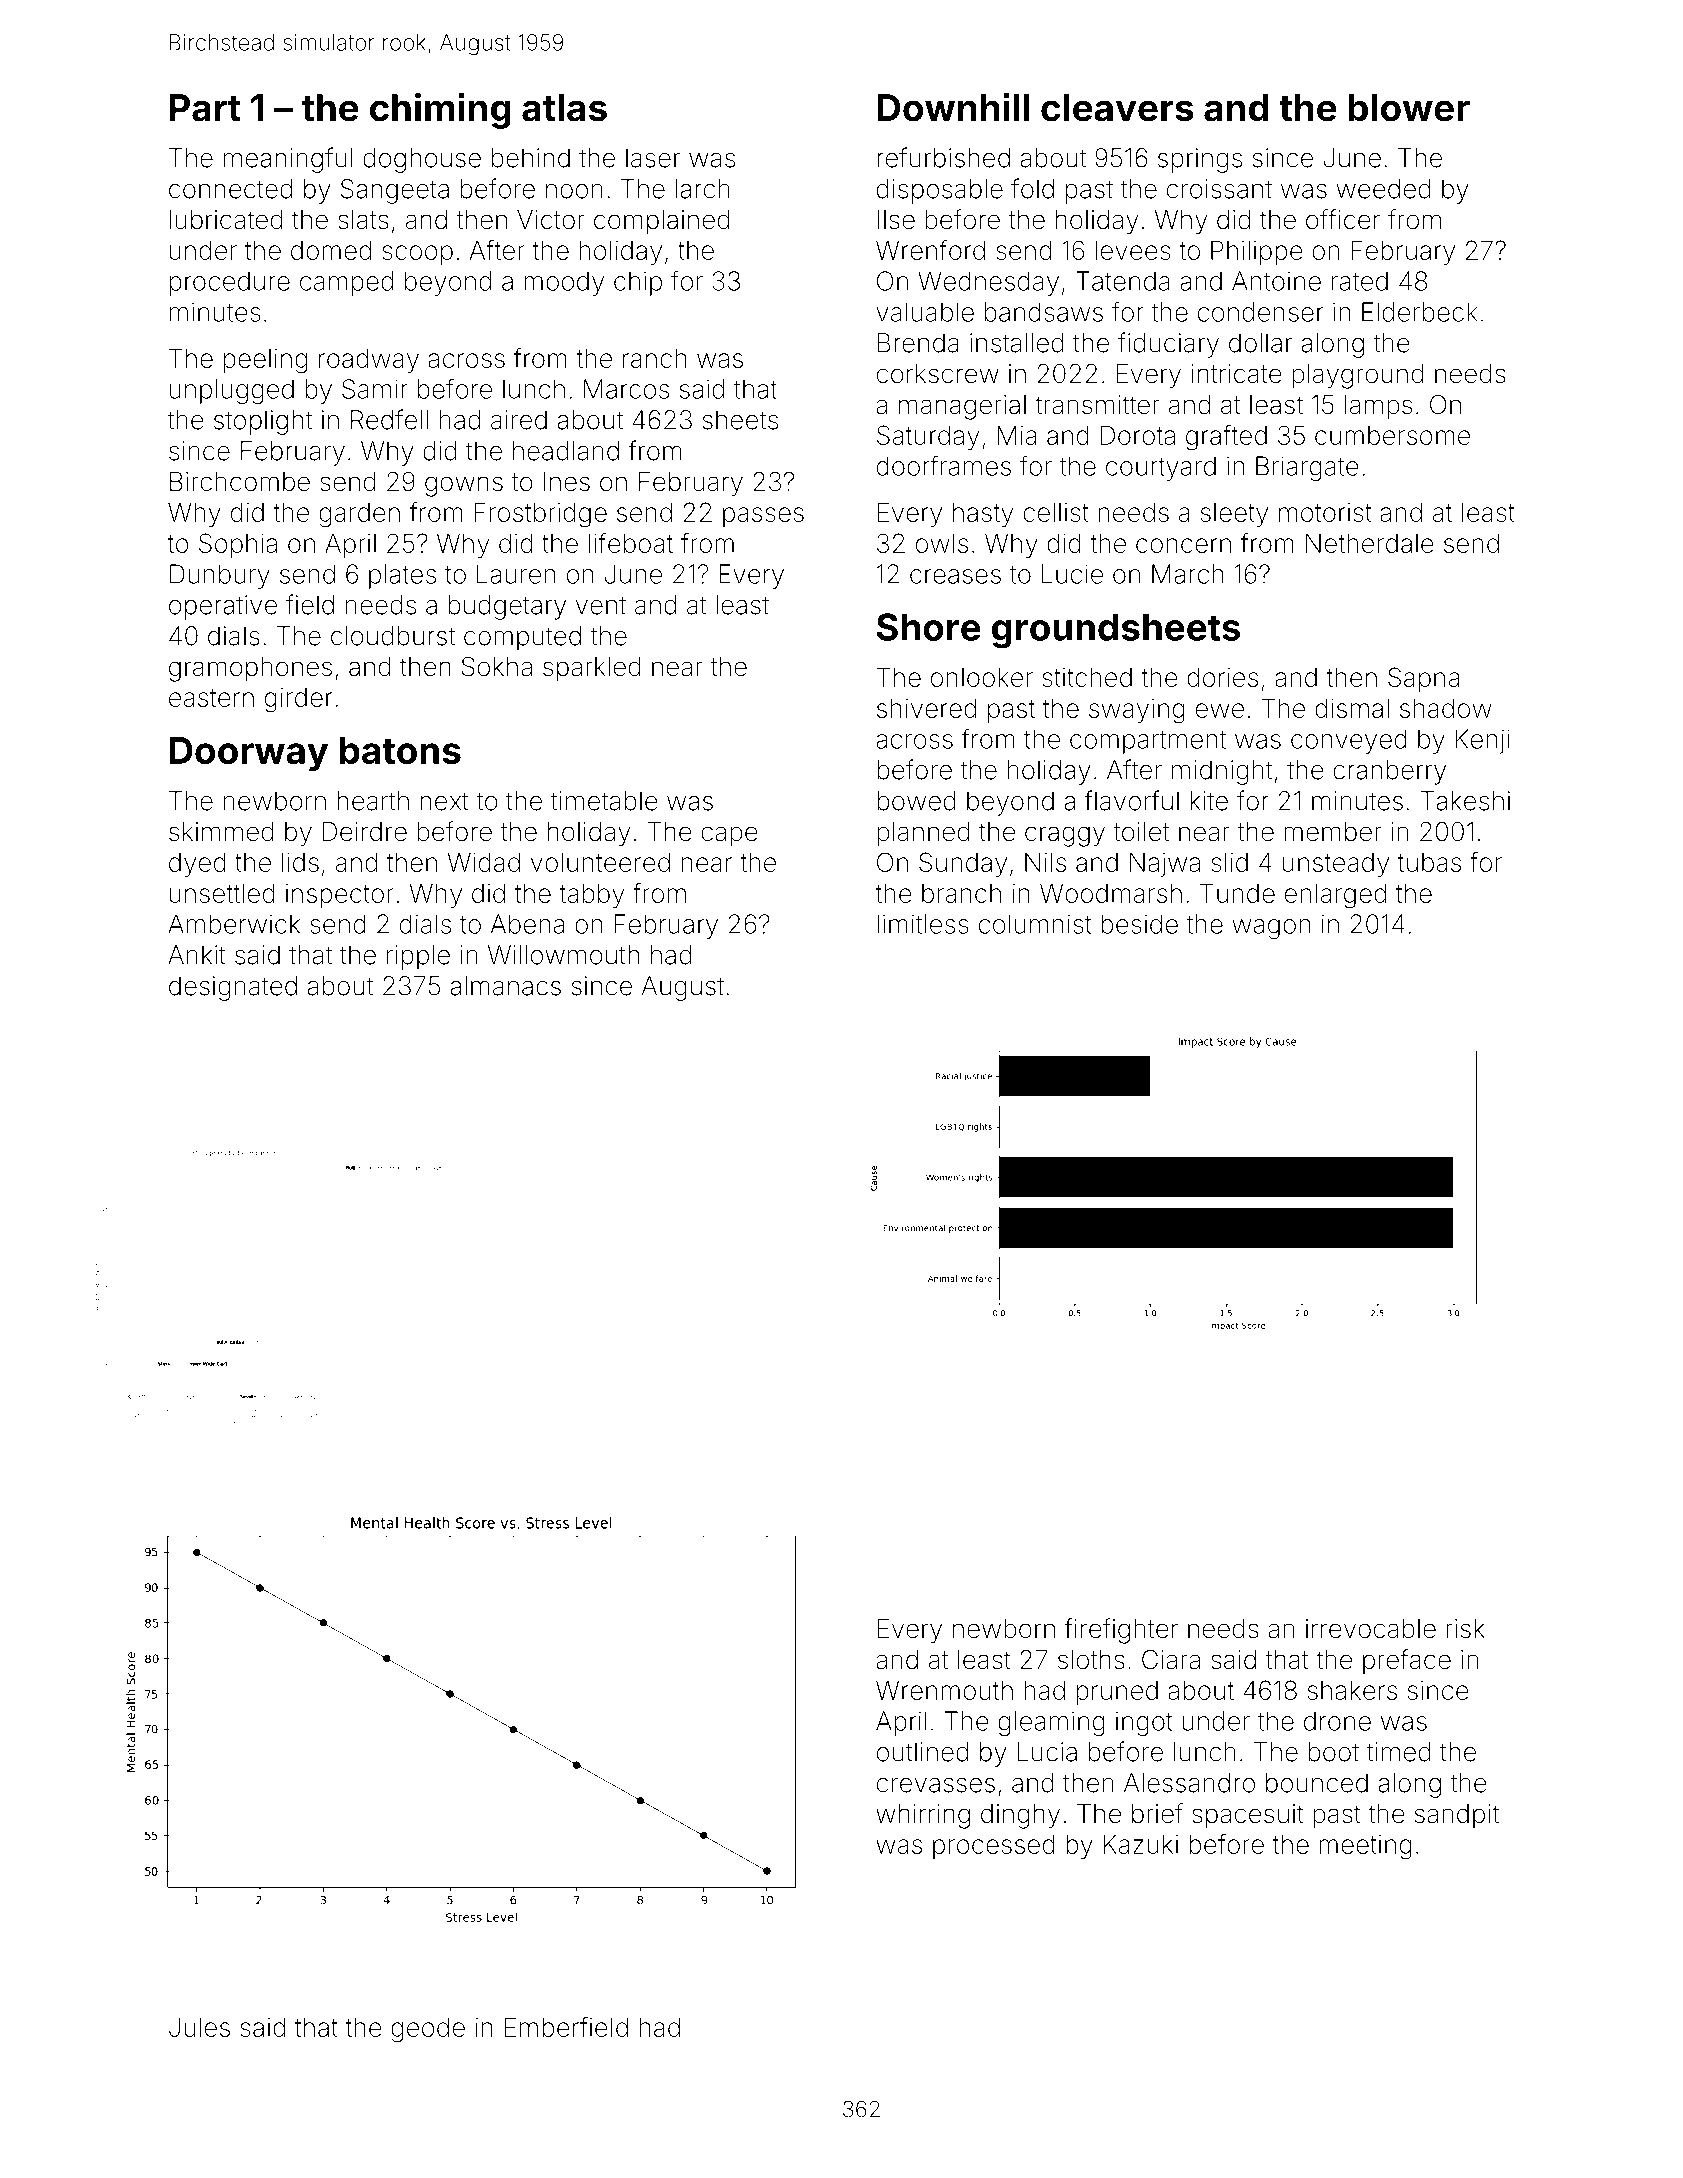  I want to click on cleavers, so click(1117, 108).
